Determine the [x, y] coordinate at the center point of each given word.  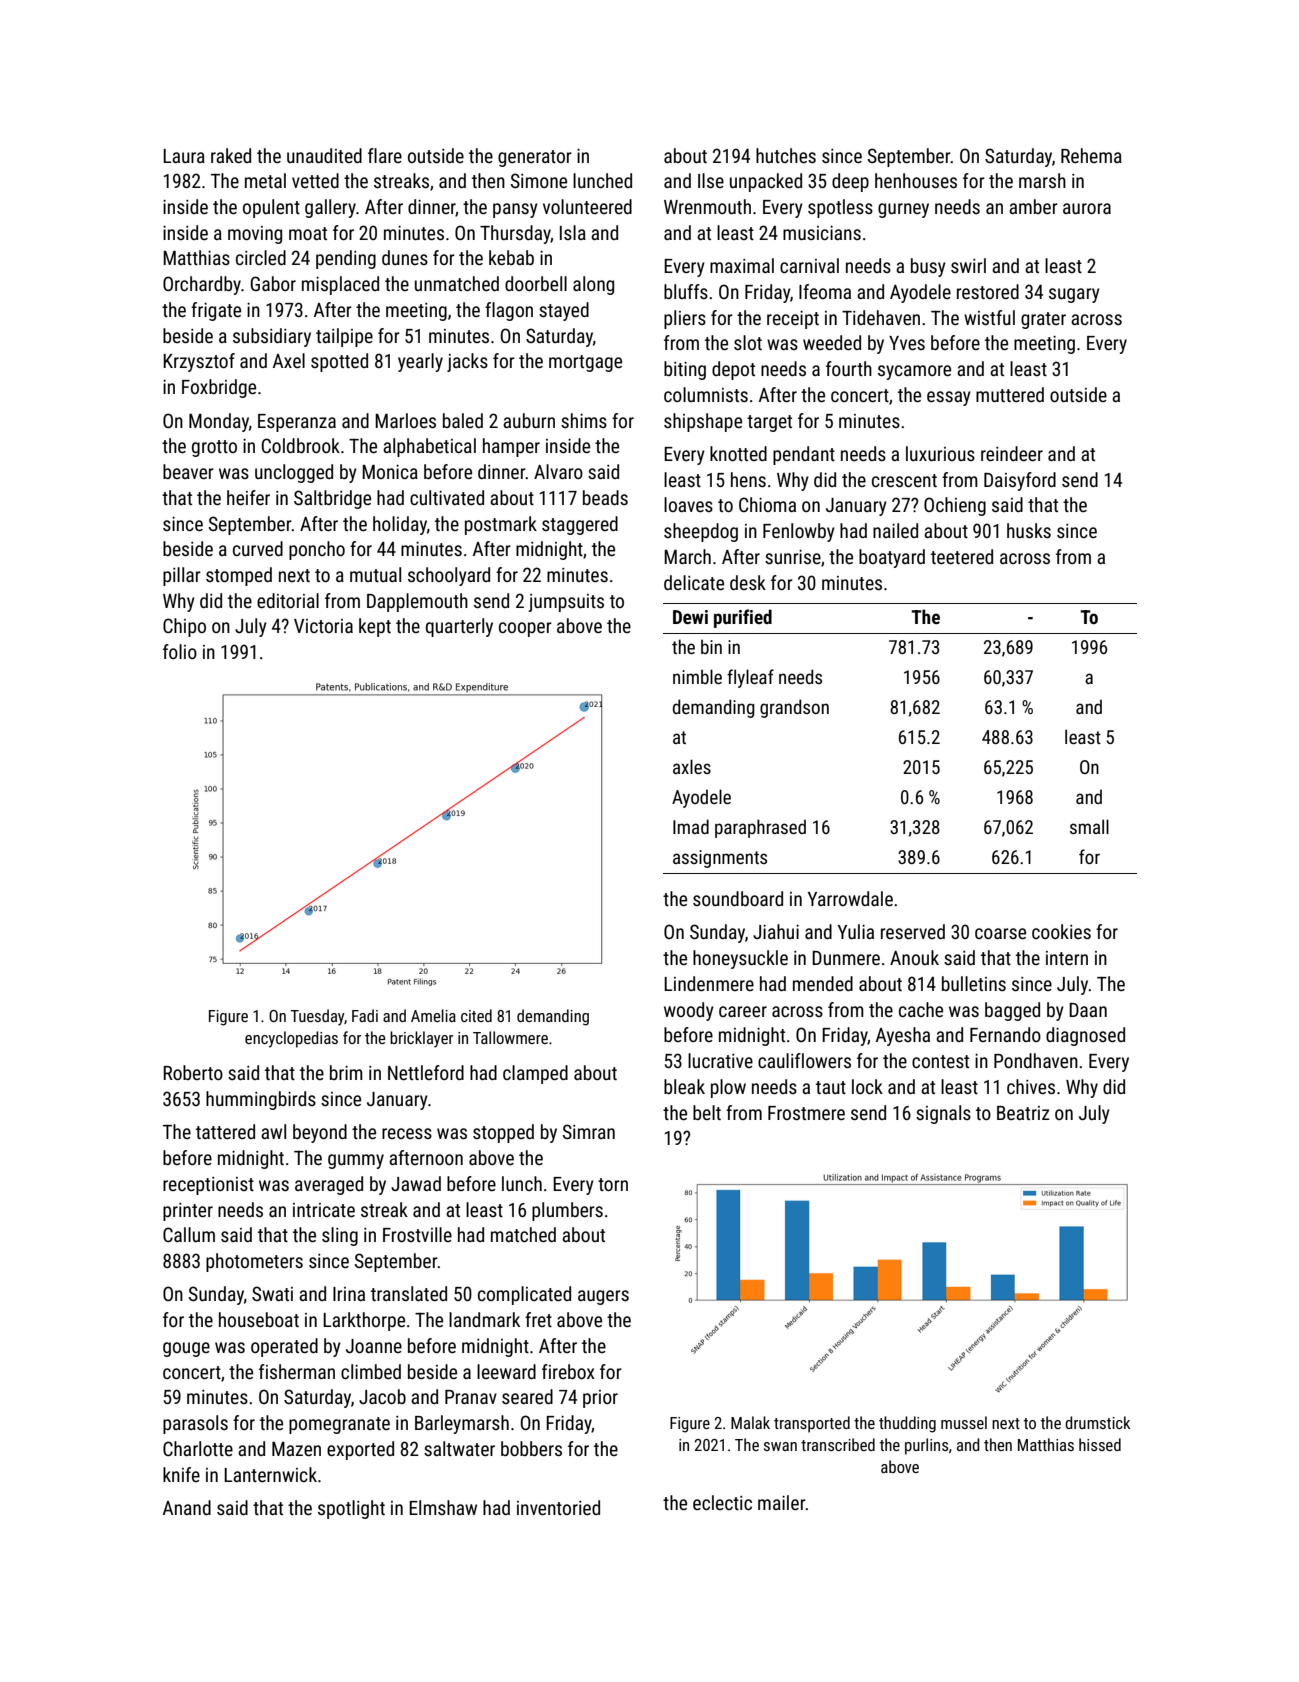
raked [231, 155]
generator [535, 158]
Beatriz [1023, 1113]
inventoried [558, 1507]
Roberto [193, 1072]
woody [689, 1011]
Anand [187, 1507]
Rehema [1091, 155]
